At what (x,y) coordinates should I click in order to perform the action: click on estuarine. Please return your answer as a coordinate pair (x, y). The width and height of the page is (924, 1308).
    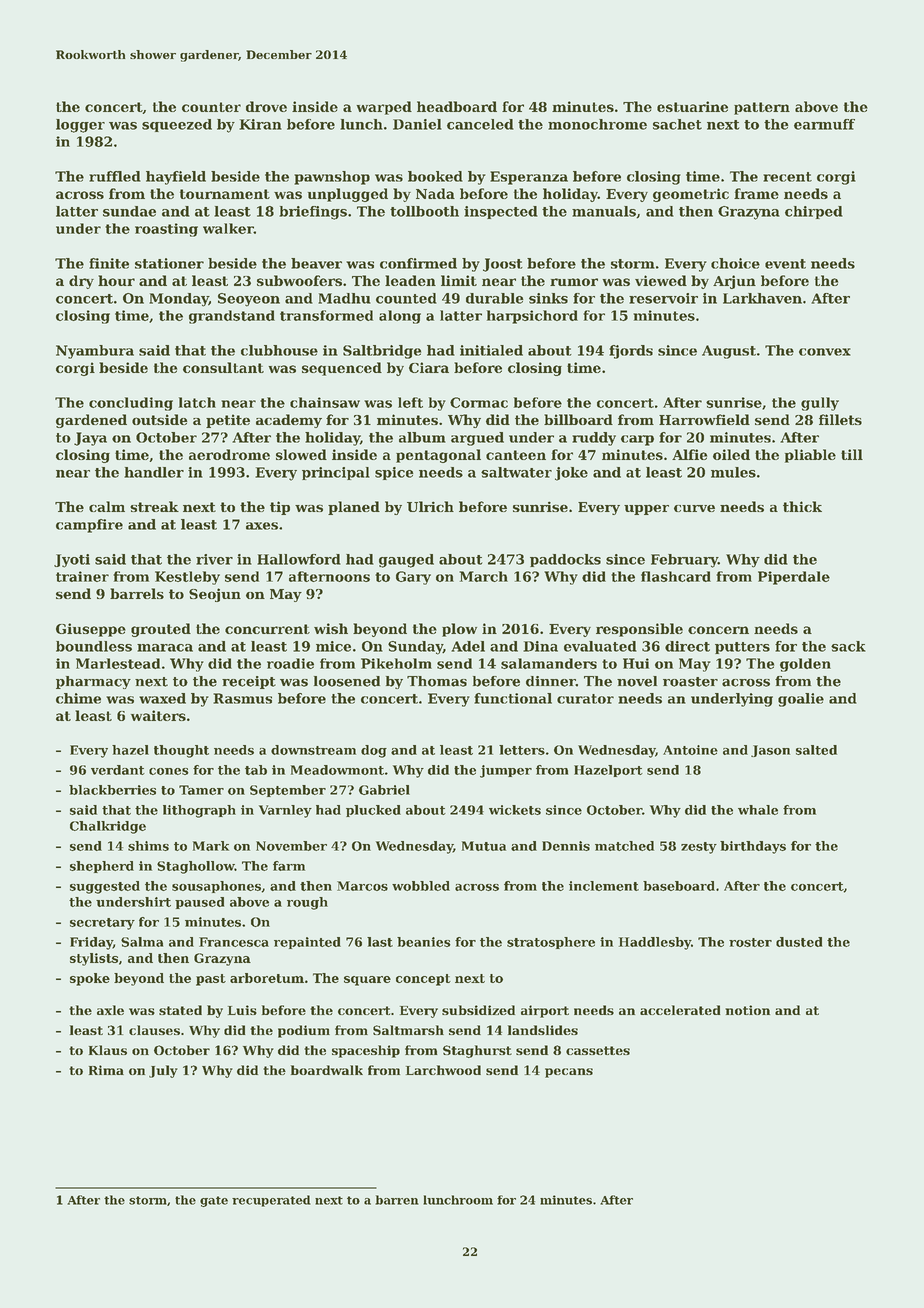
    Looking at the image, I should click on (692, 106).
